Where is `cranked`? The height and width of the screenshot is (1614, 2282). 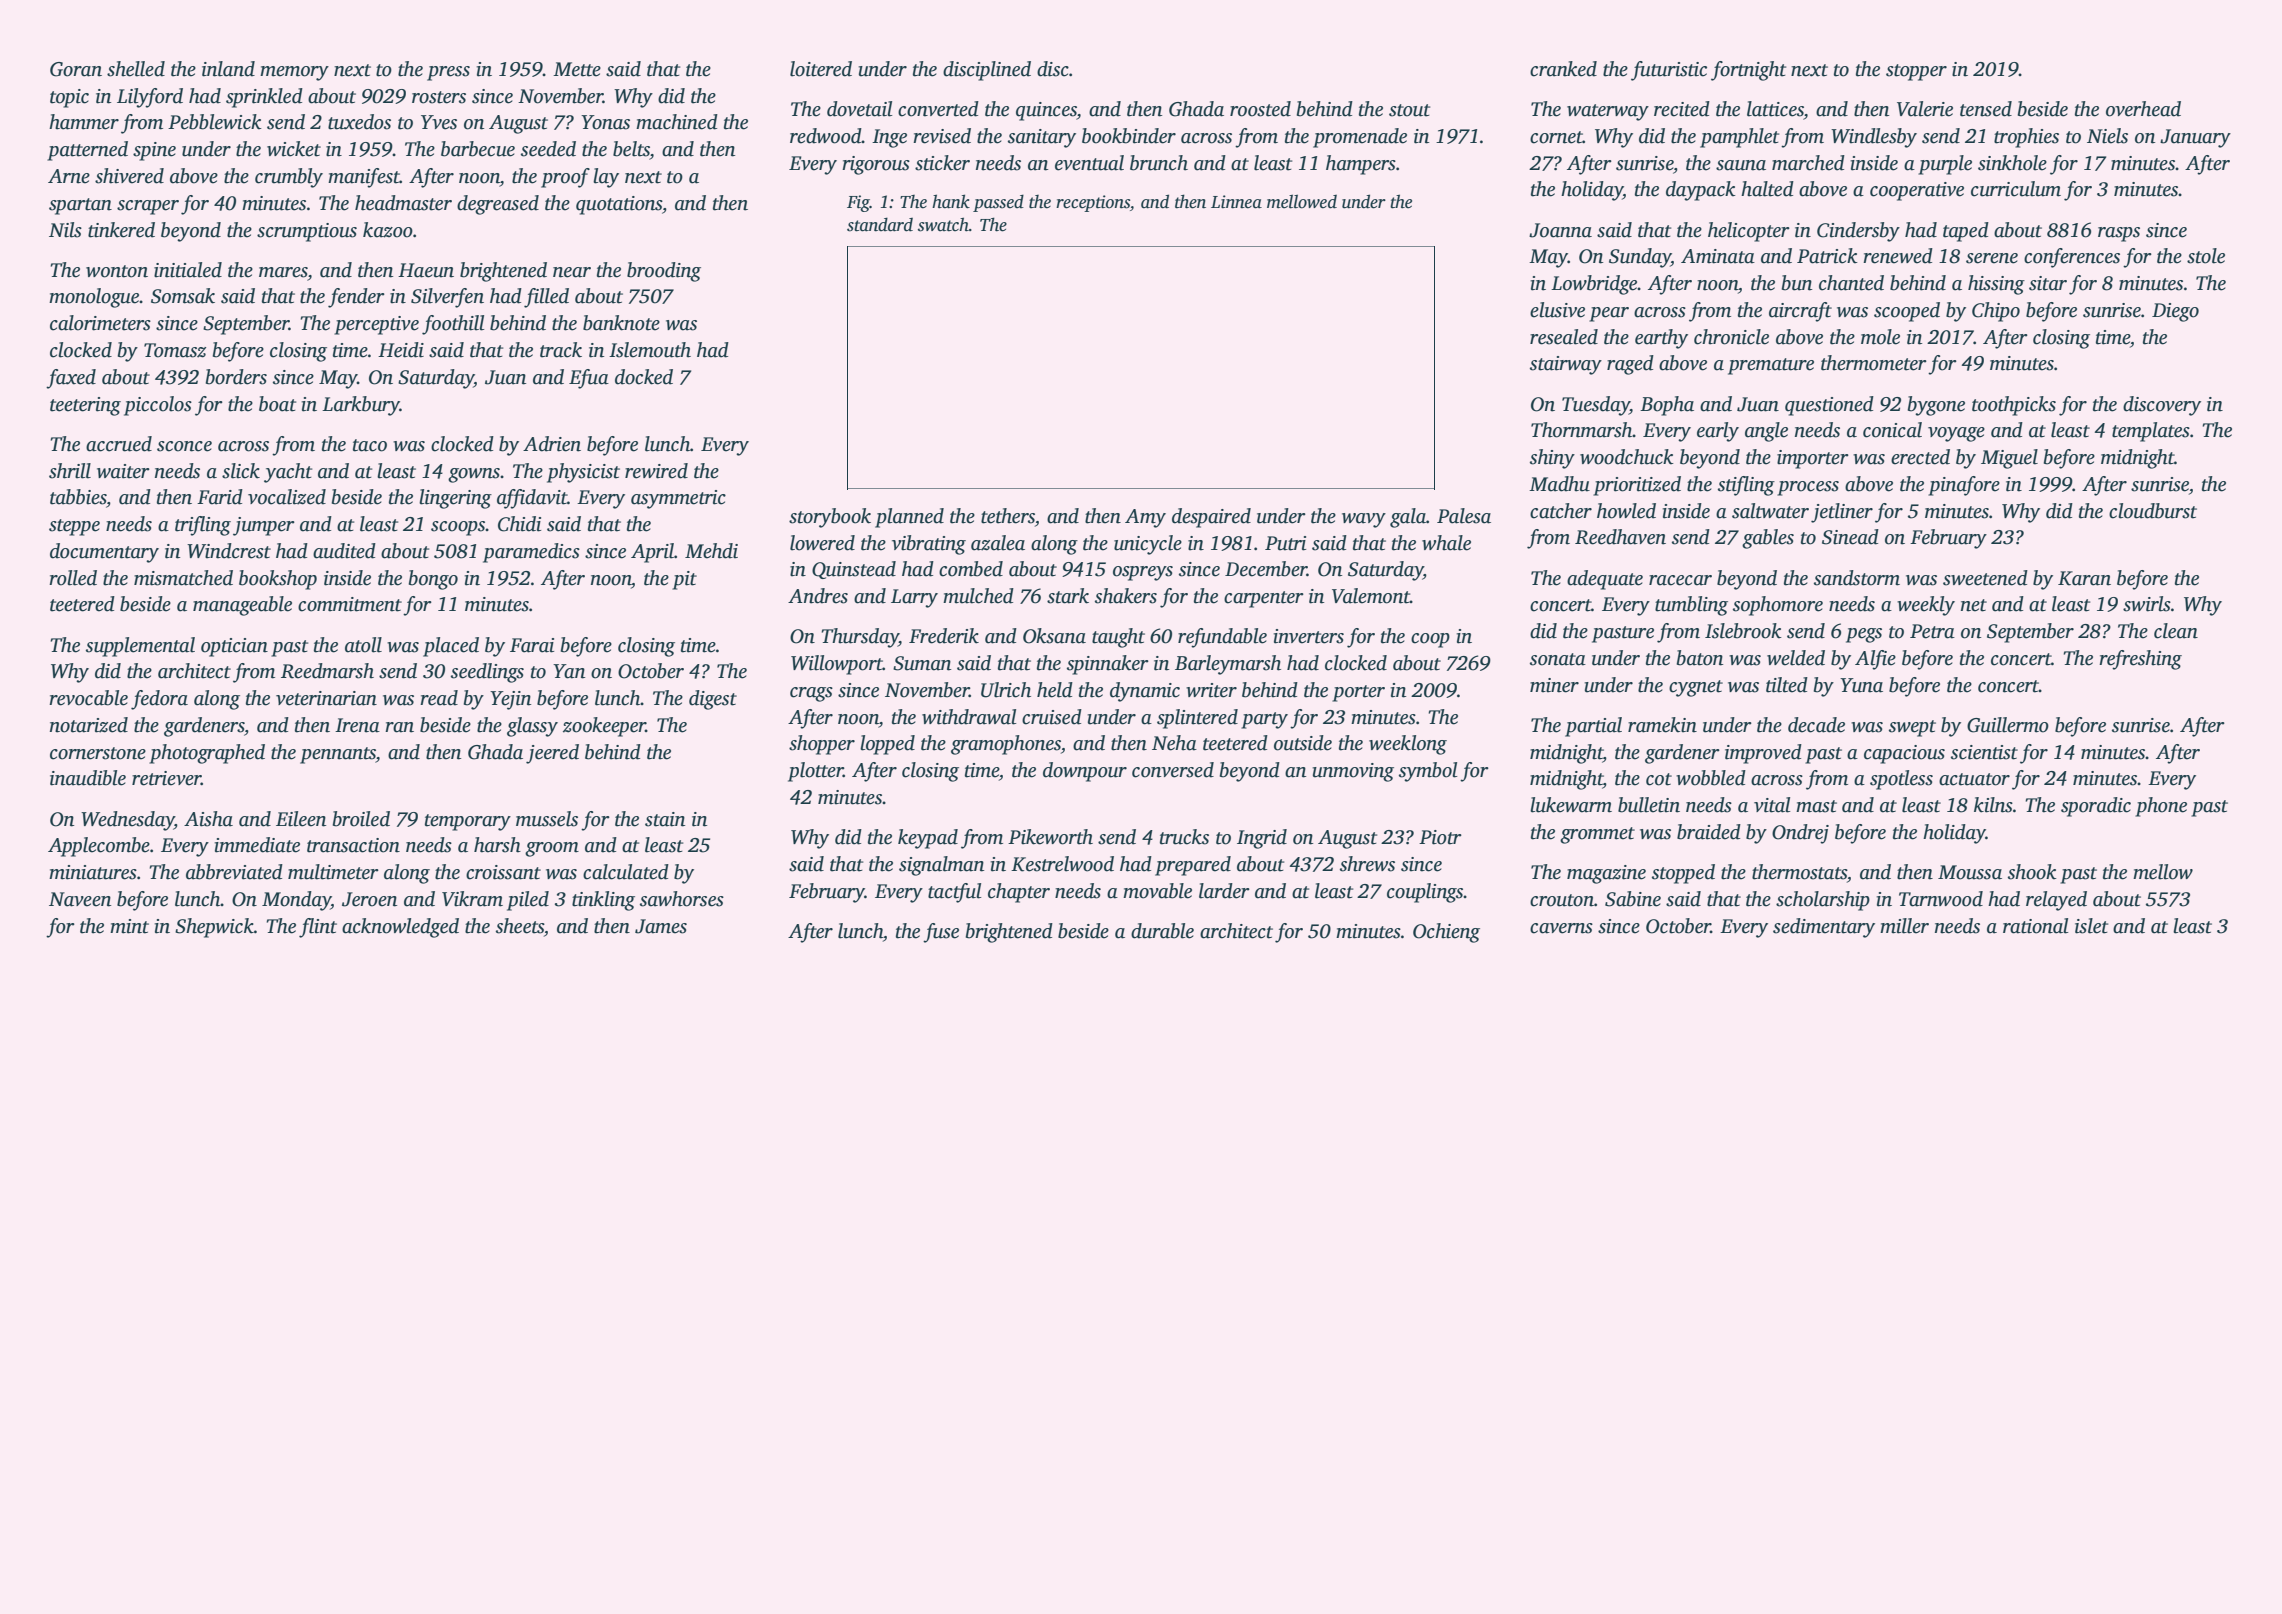 cranked is located at coordinates (1563, 69).
